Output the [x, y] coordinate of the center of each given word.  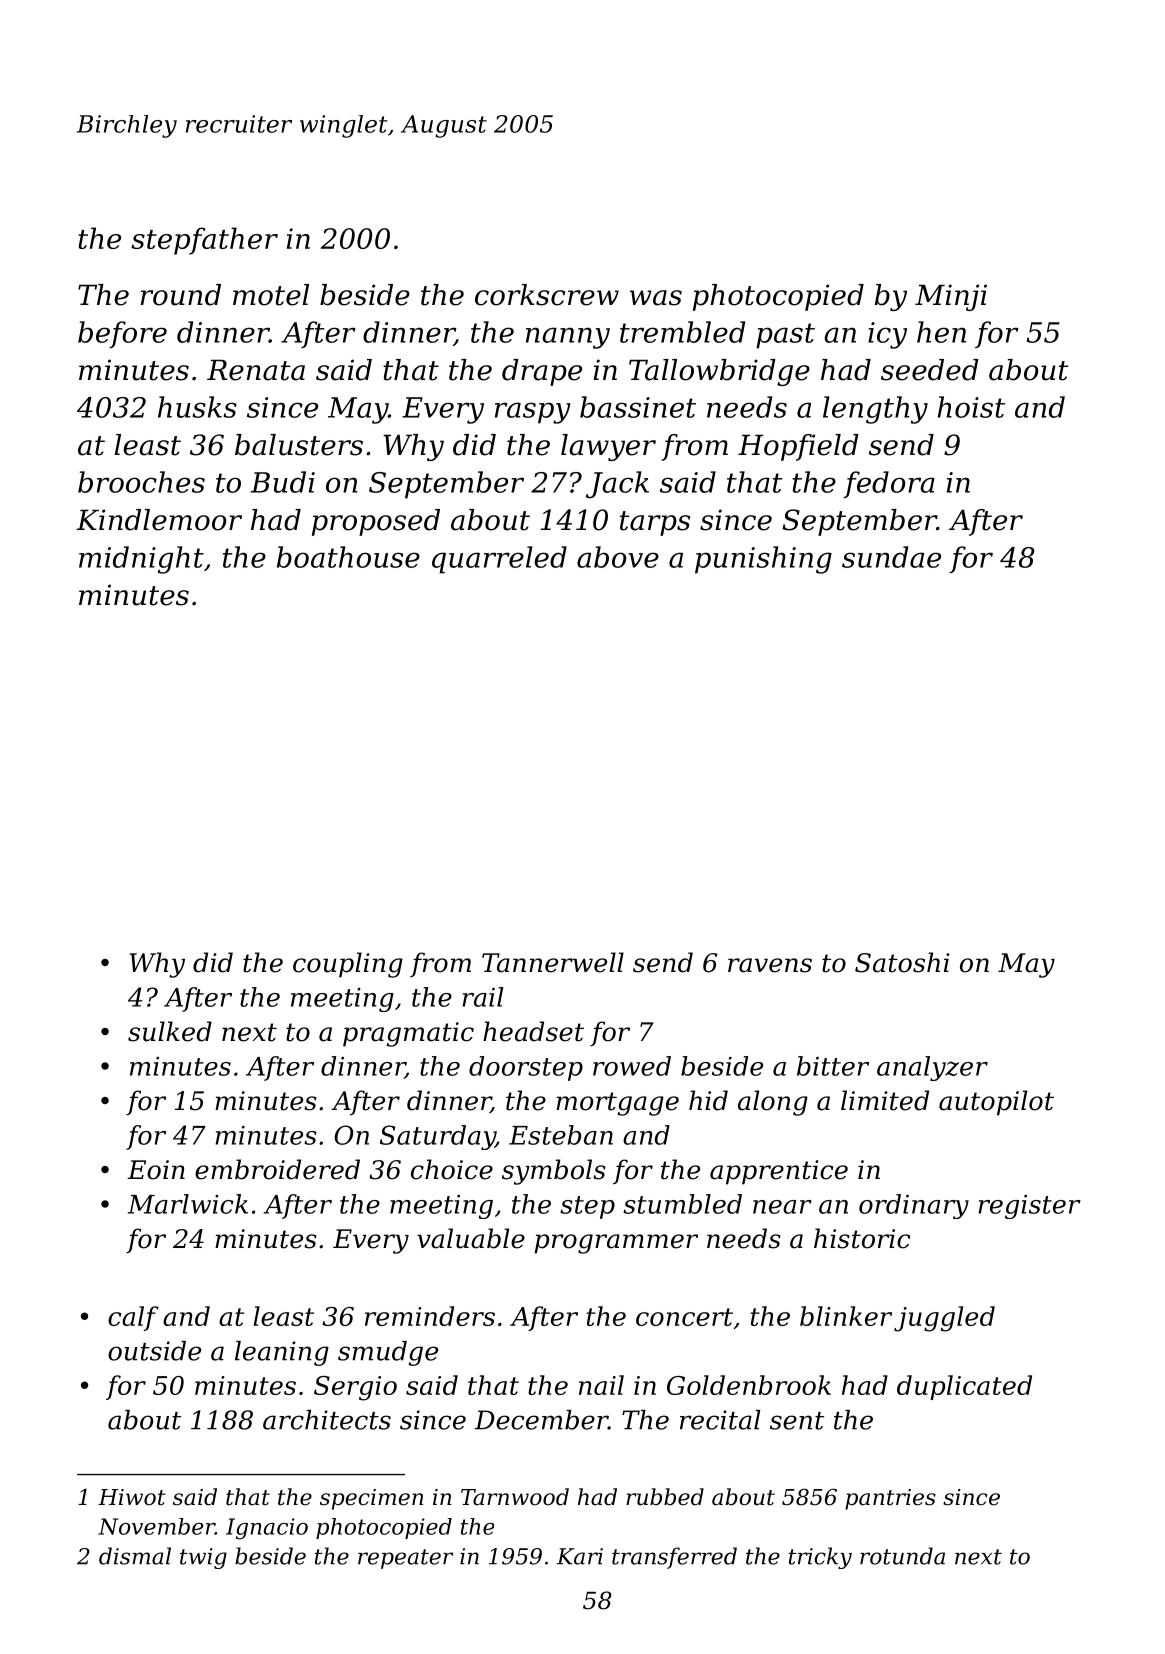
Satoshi [902, 962]
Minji [951, 297]
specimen [371, 1499]
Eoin [156, 1170]
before [122, 334]
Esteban [561, 1135]
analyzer [932, 1068]
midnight [141, 560]
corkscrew [547, 295]
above [618, 557]
